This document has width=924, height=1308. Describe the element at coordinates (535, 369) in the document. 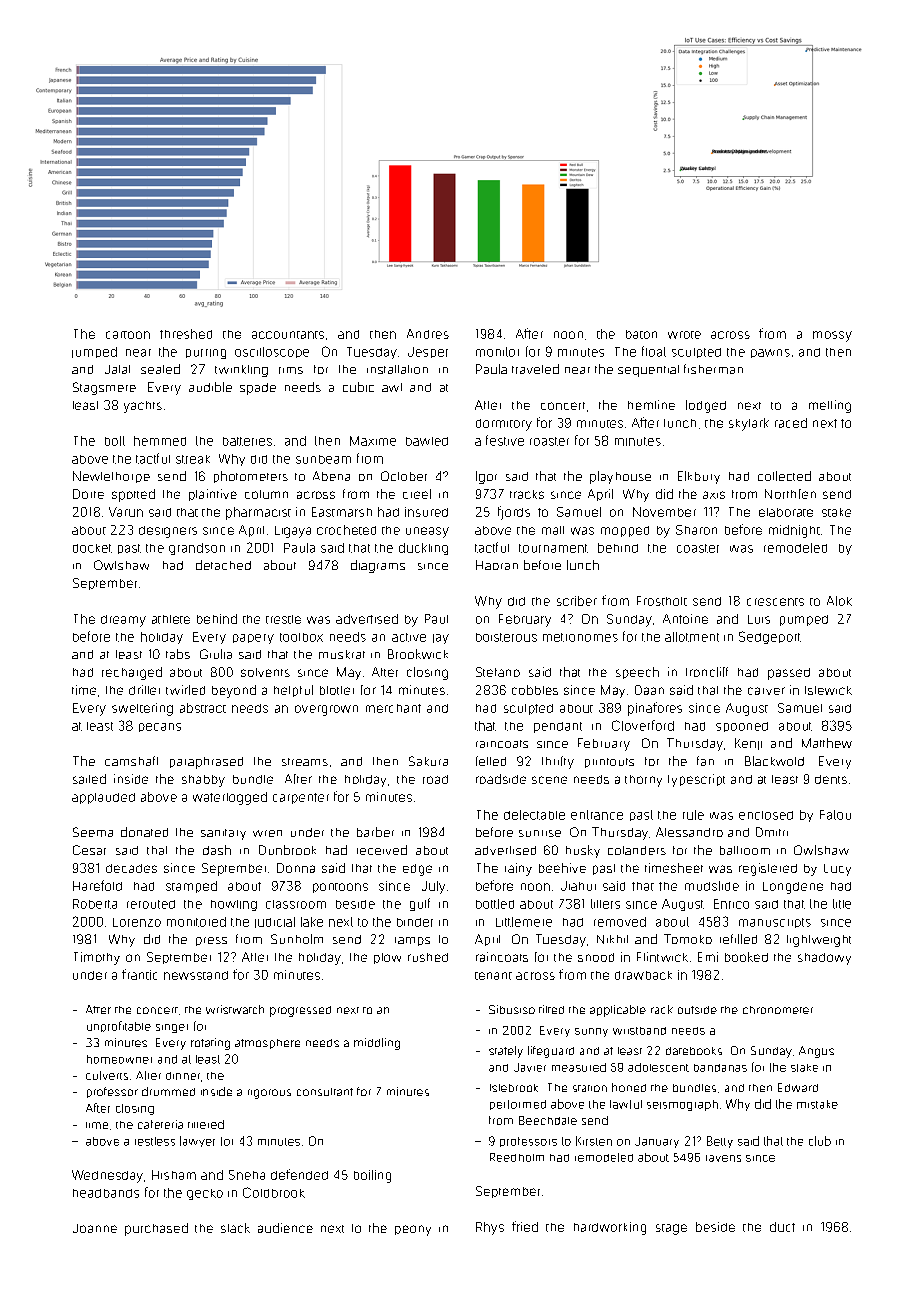

I see `traveled` at that location.
